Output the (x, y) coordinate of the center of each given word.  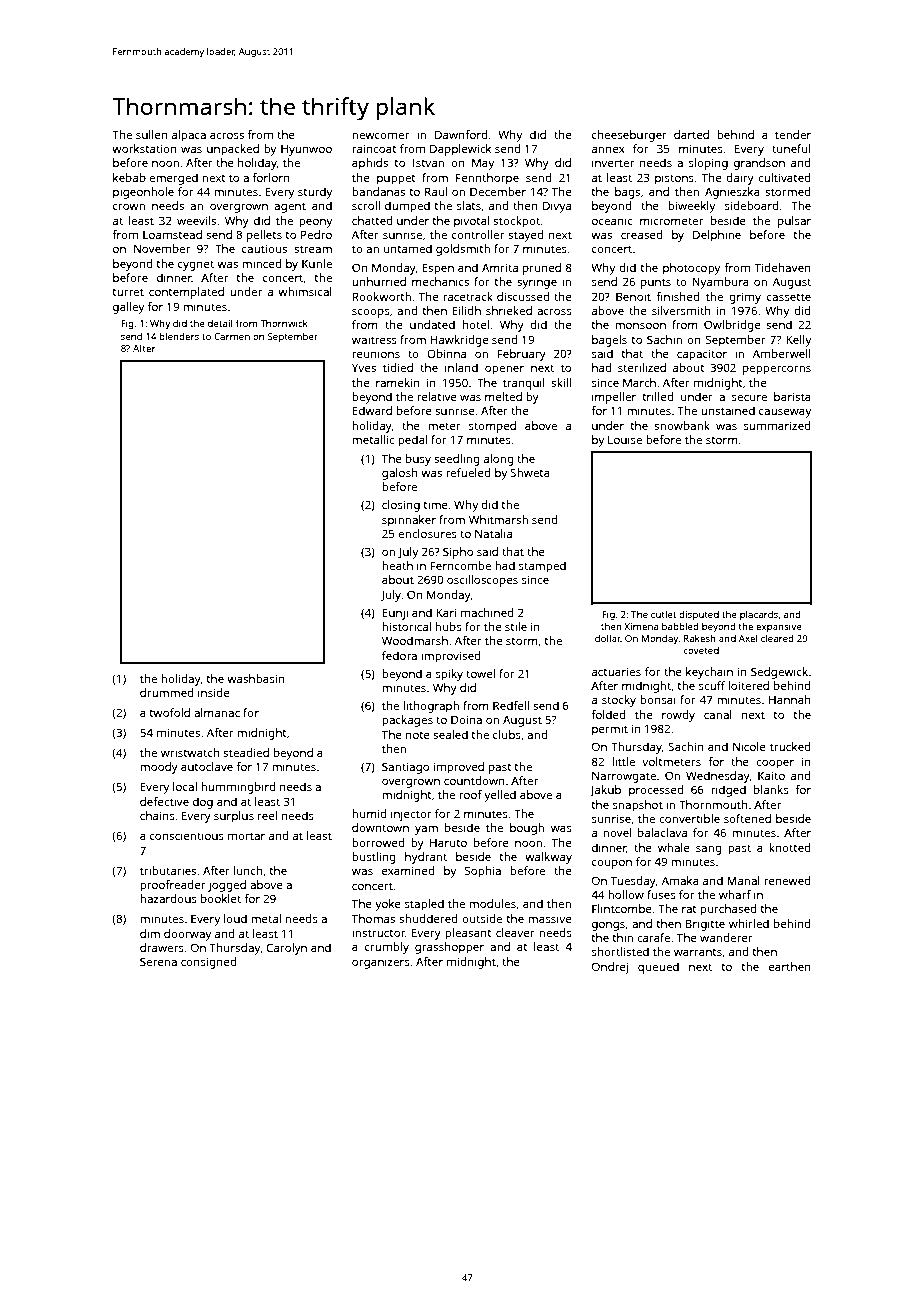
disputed (699, 615)
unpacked (233, 150)
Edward (372, 410)
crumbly (387, 948)
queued (658, 968)
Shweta (530, 472)
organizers (381, 963)
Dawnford (461, 134)
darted (691, 134)
